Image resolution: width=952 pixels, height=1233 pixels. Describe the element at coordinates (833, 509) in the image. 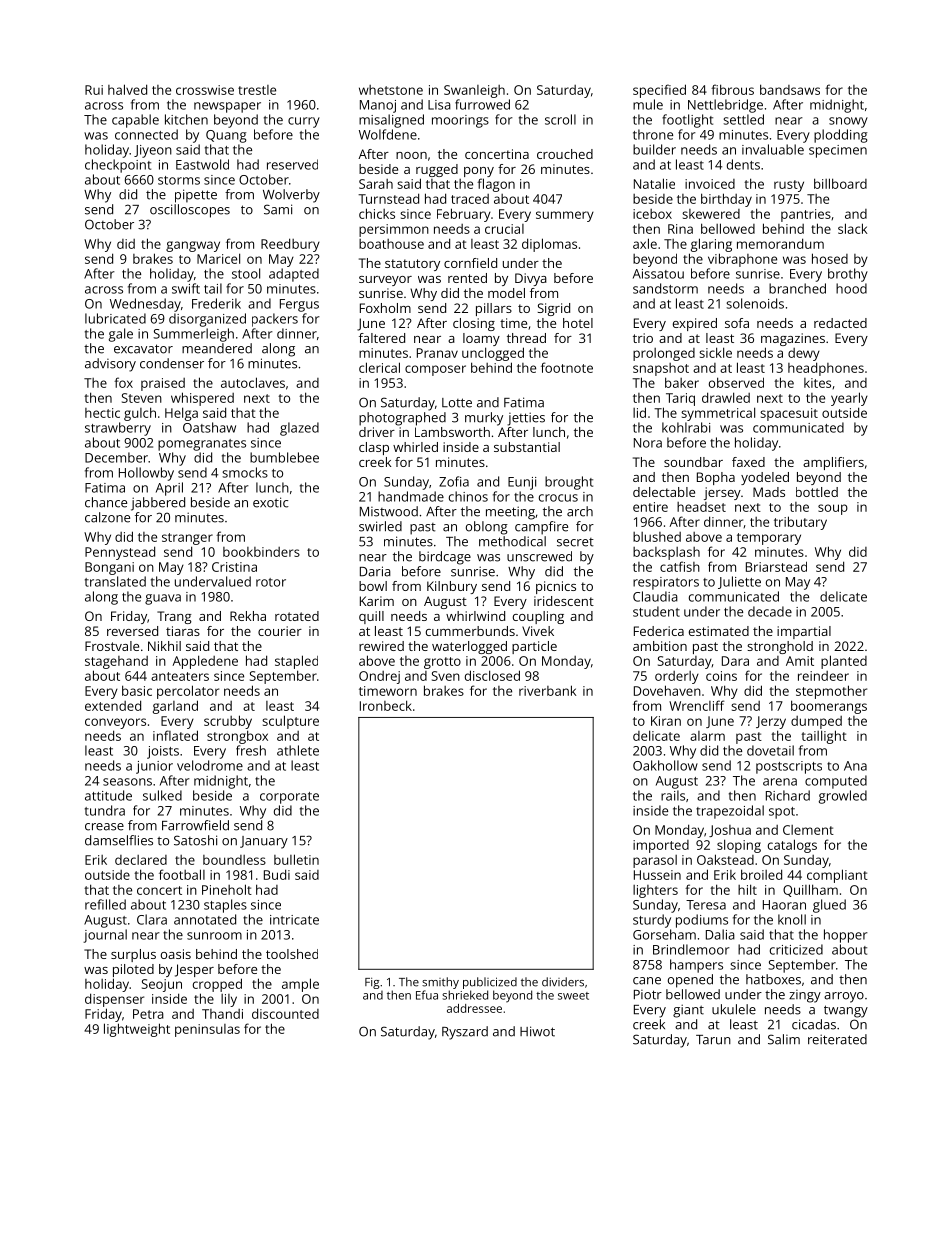

I see `soup` at that location.
